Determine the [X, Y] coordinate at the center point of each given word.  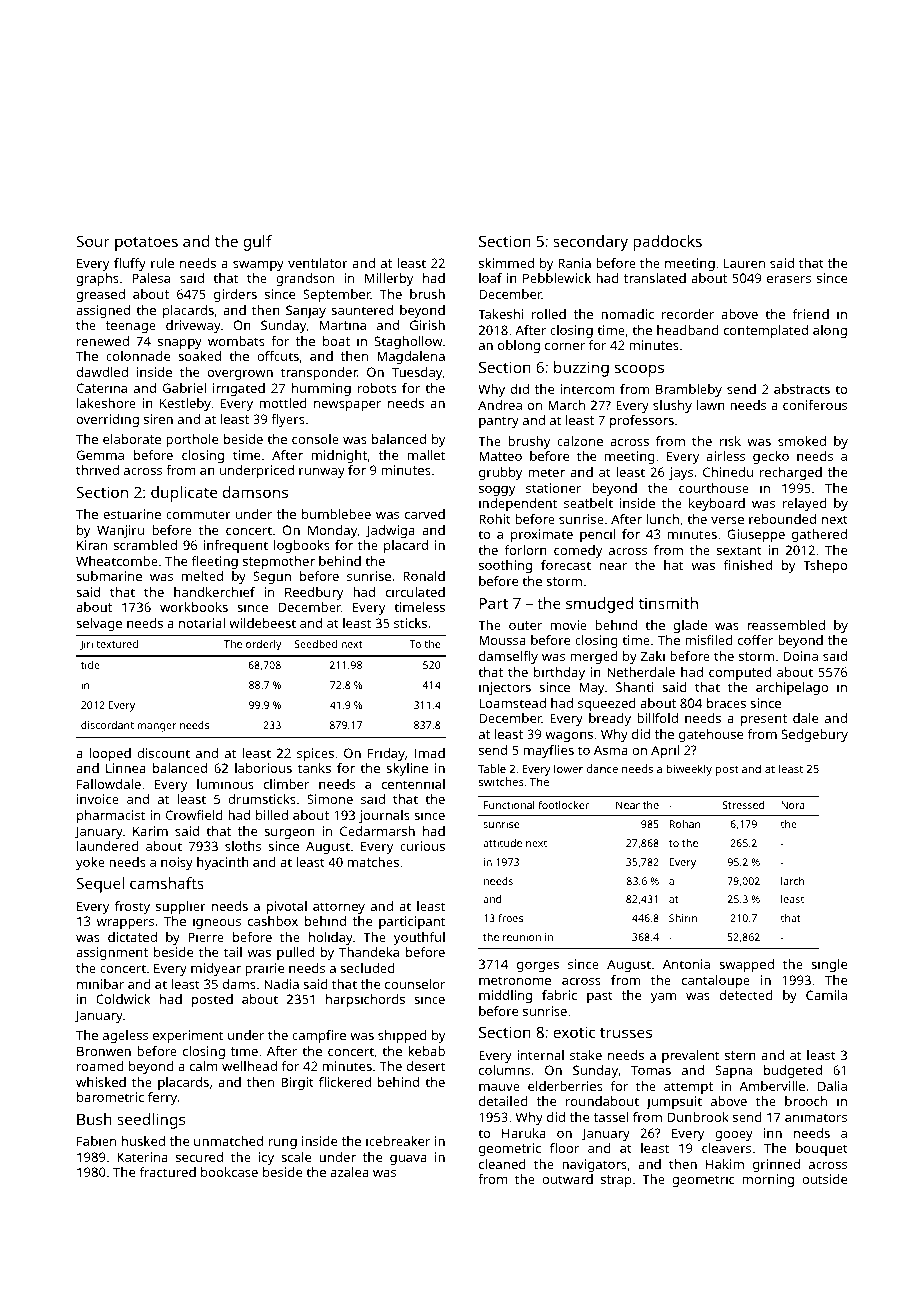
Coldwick [123, 999]
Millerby [389, 279]
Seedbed [316, 644]
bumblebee [336, 514]
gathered [819, 535]
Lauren [744, 263]
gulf [257, 243]
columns [504, 1070]
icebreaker [398, 1141]
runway [322, 473]
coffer [755, 640]
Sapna [733, 1071]
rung [283, 1144]
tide [90, 665]
